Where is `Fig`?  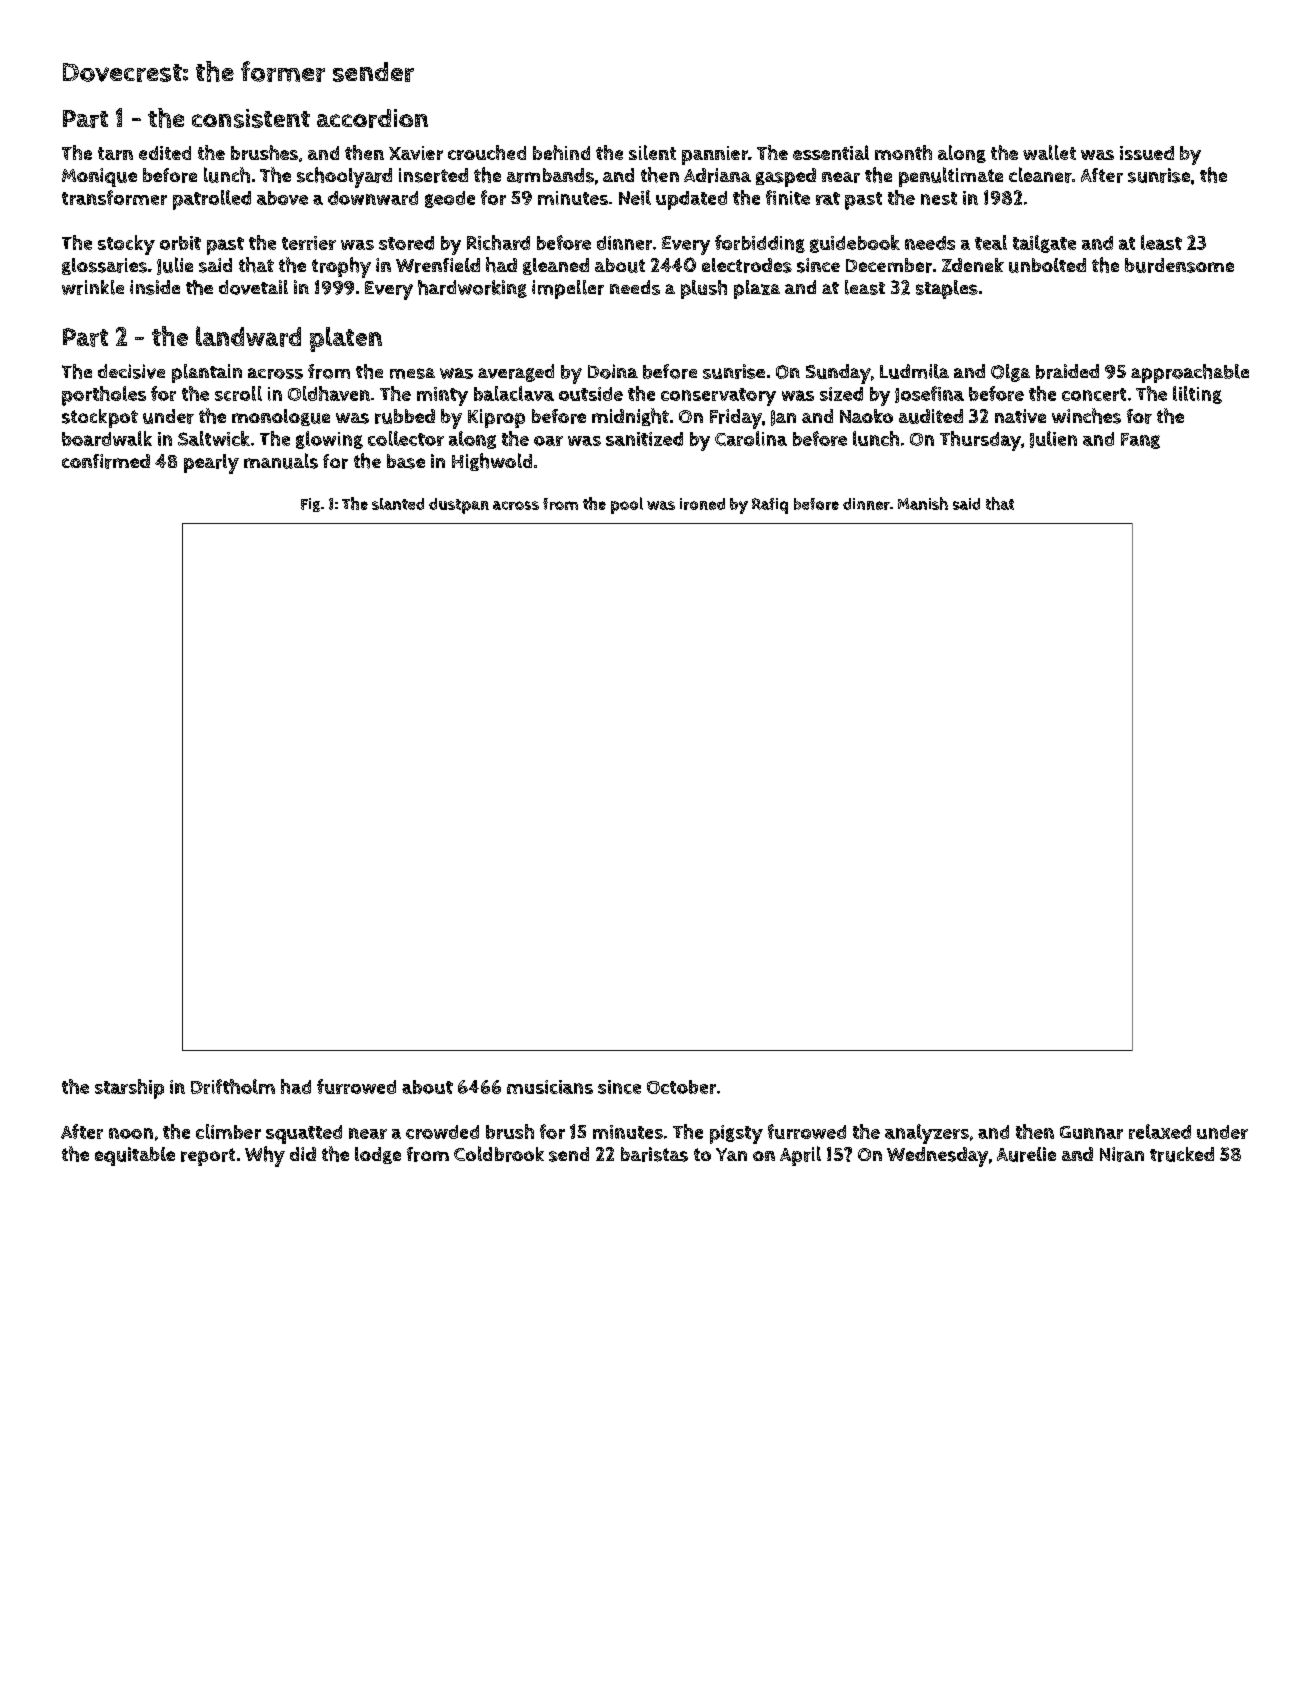 Fig is located at coordinates (310, 505).
